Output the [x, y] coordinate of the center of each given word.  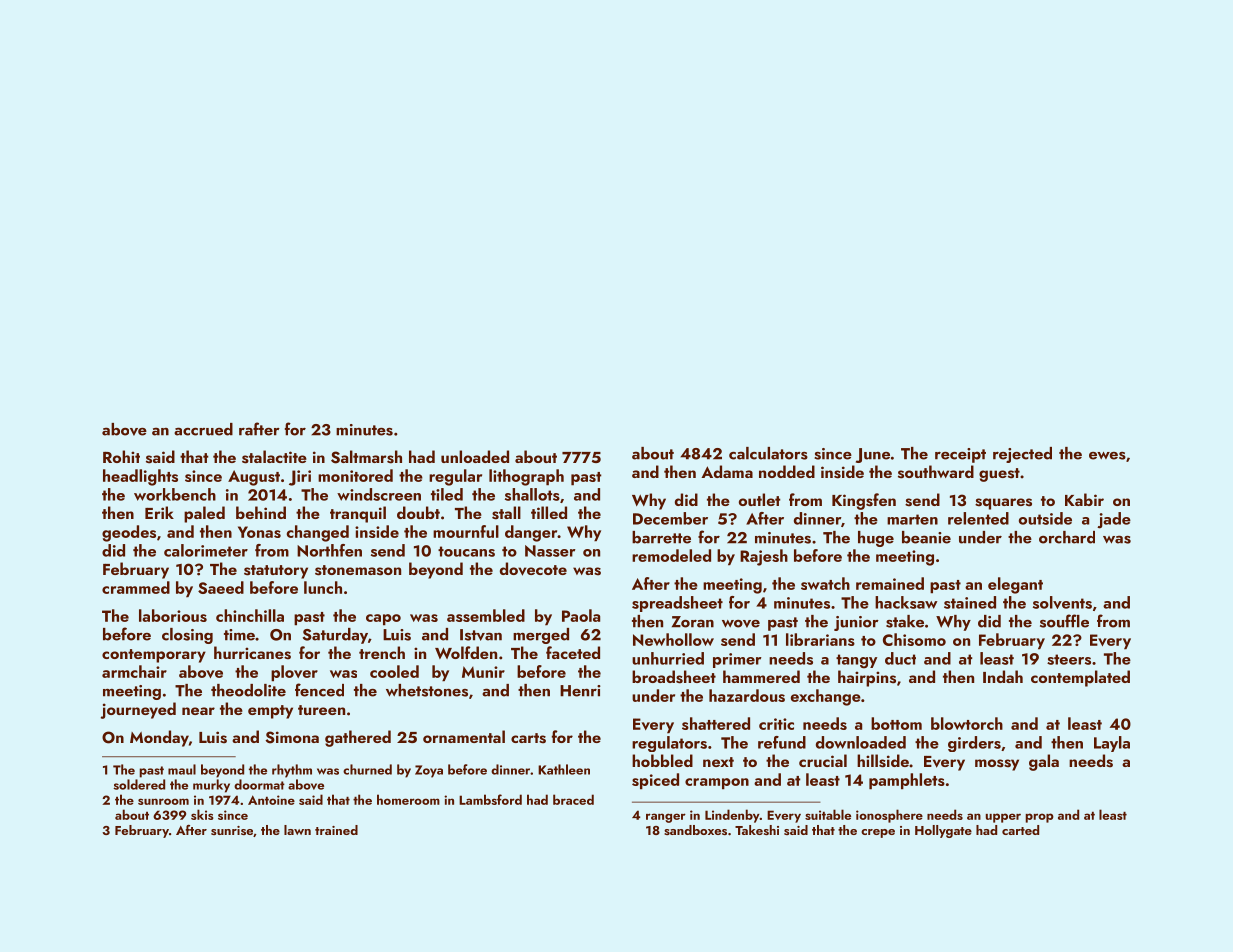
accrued [203, 429]
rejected [1022, 455]
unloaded [475, 456]
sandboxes [695, 830]
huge [876, 539]
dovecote [533, 569]
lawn [297, 830]
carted [1020, 830]
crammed [136, 587]
